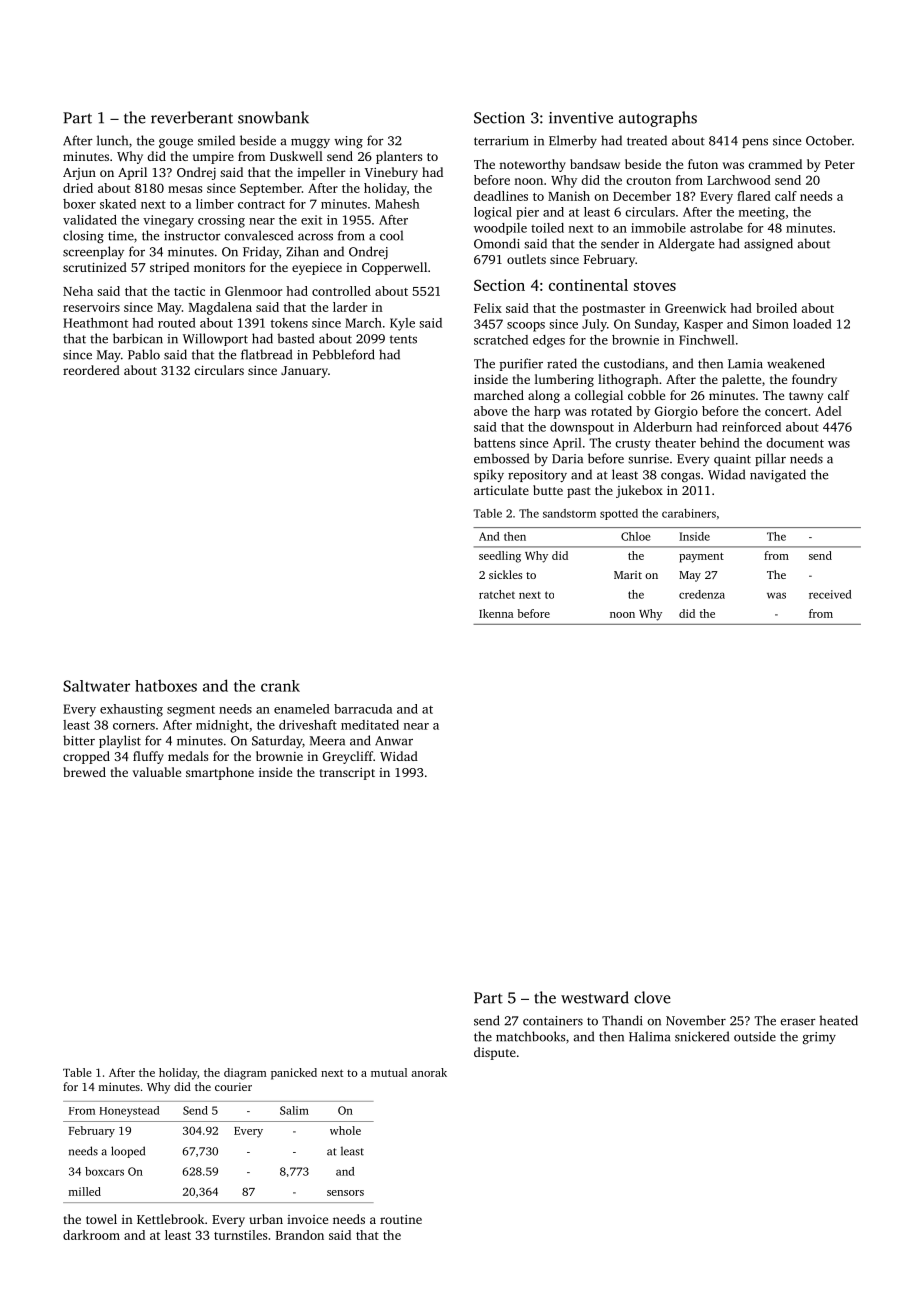 The height and width of the page is (1308, 924). What do you see at coordinates (280, 686) in the page?
I see `crank` at bounding box center [280, 686].
